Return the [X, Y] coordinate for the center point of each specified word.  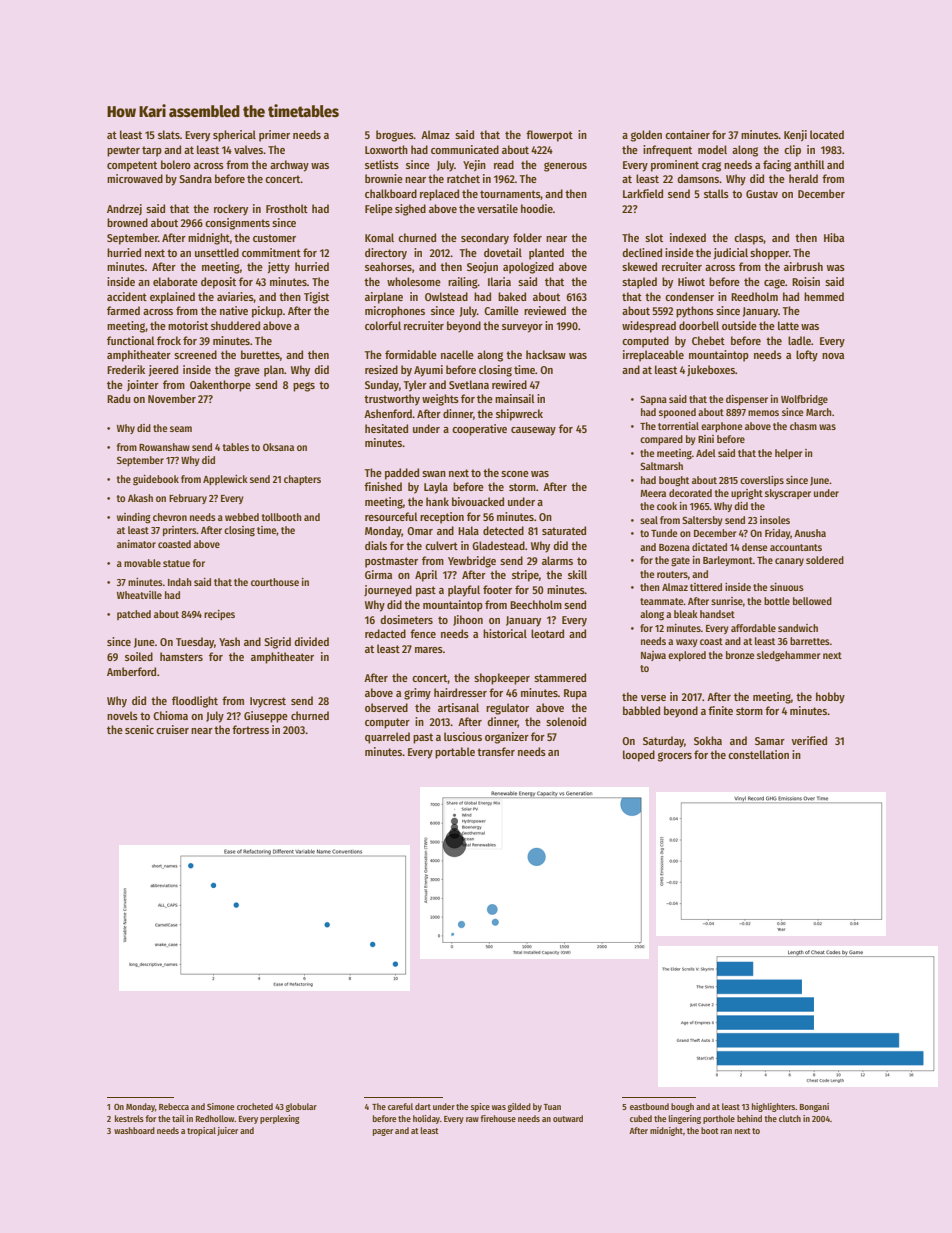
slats [169, 134]
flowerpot [549, 136]
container [687, 134]
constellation [758, 754]
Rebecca [174, 1106]
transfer [496, 751]
